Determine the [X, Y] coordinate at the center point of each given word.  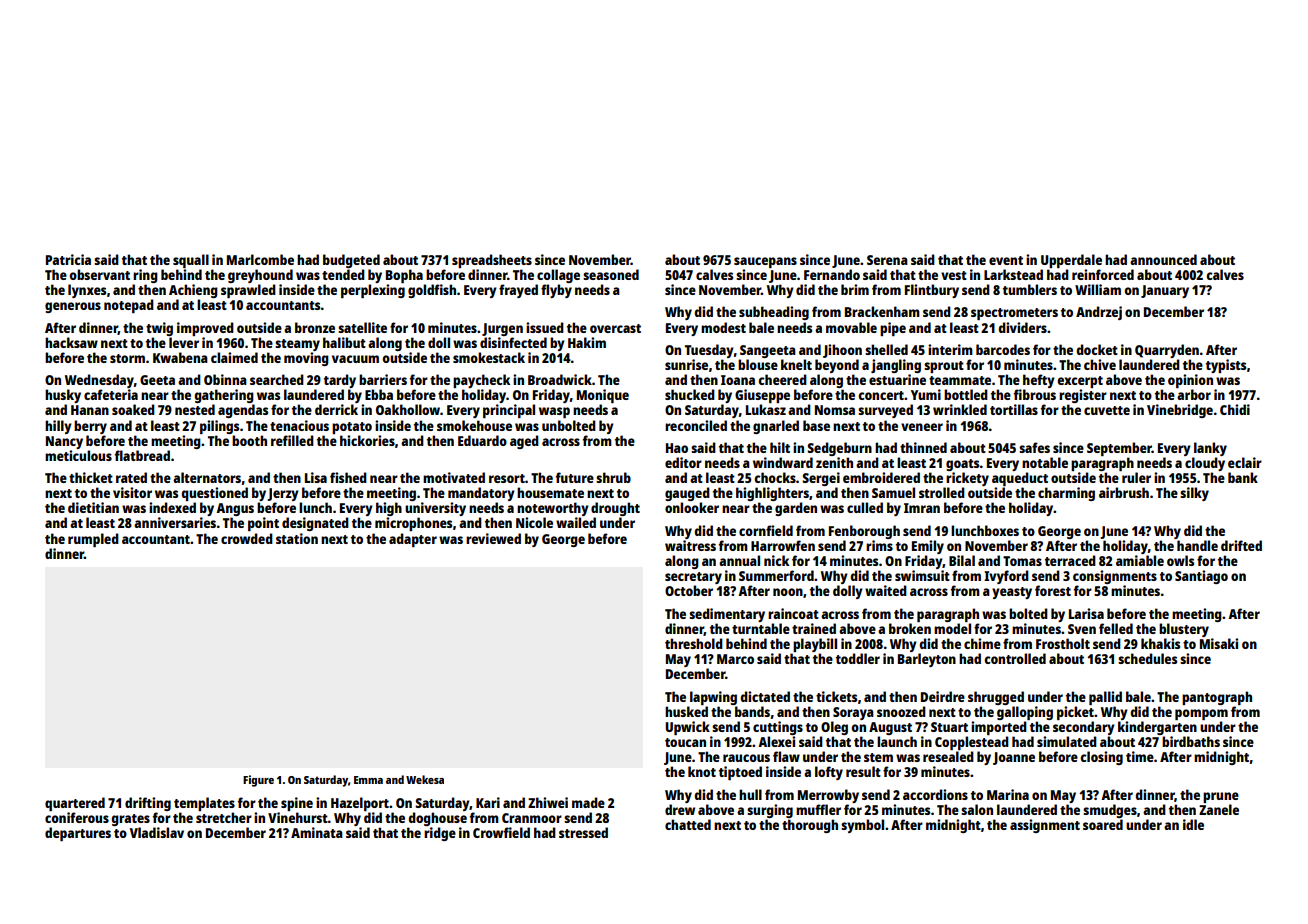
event [1006, 260]
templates [204, 804]
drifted [1241, 545]
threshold [694, 643]
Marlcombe [260, 259]
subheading [774, 313]
